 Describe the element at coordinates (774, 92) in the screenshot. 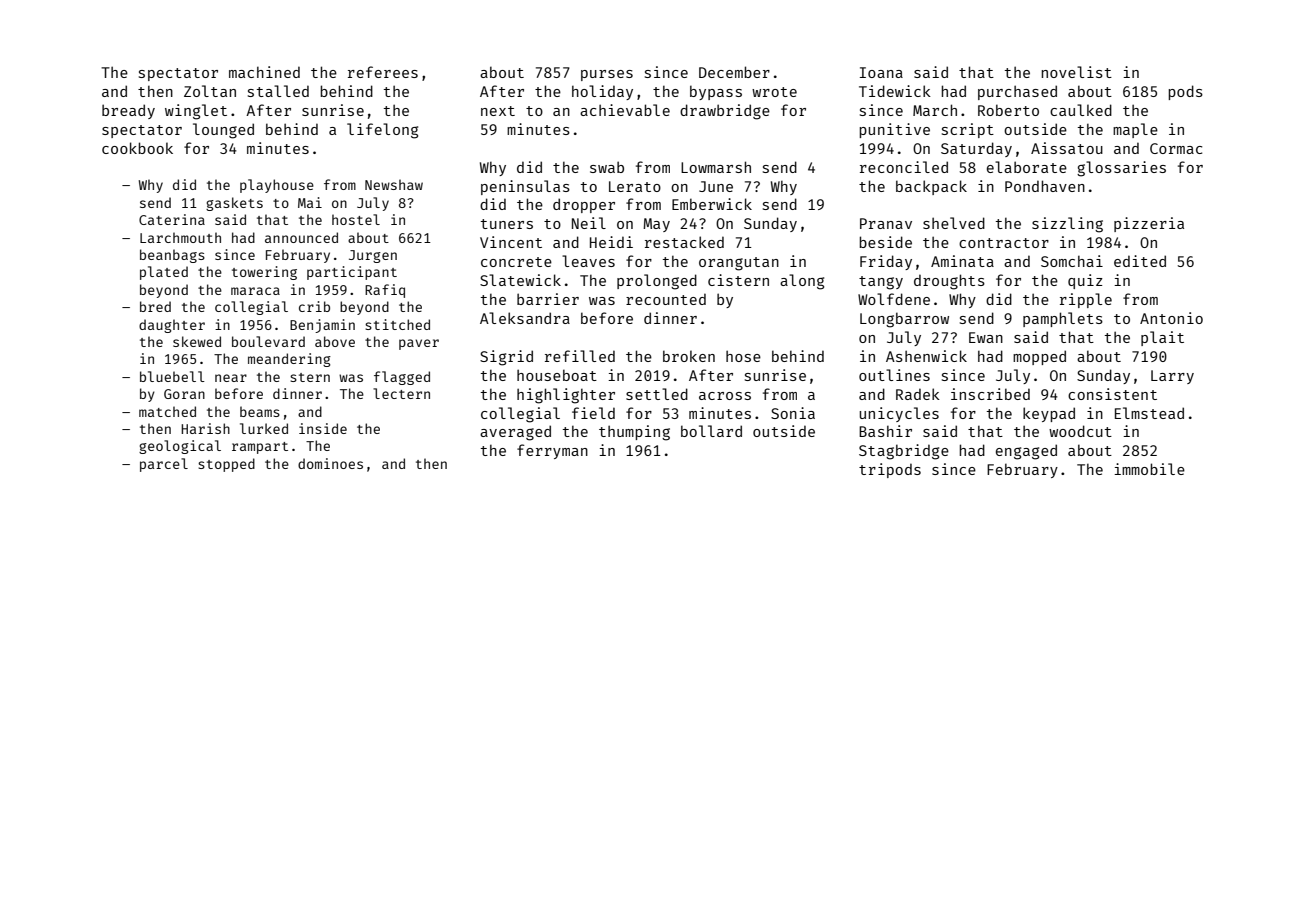

I see `wrote` at that location.
